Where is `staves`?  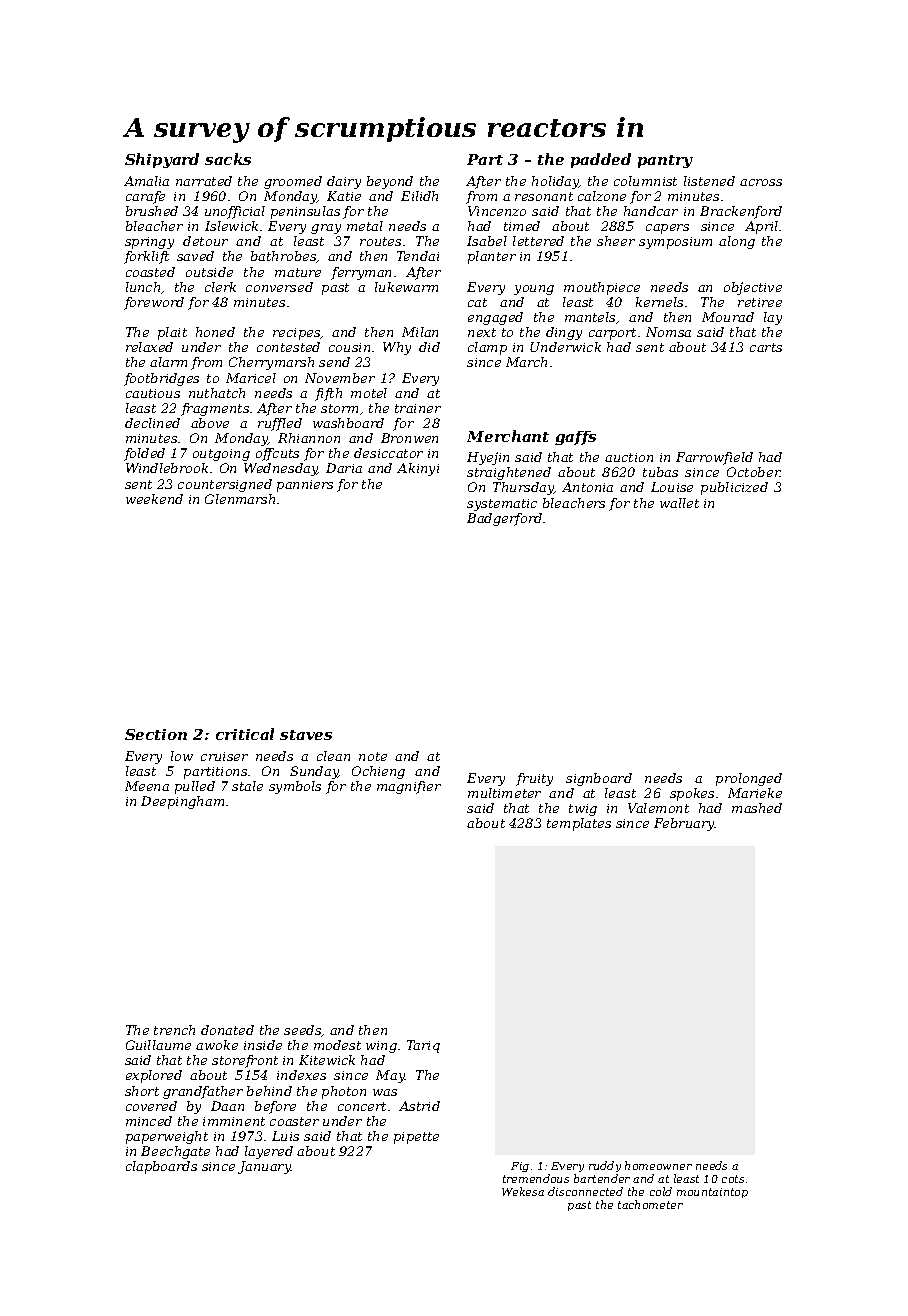 staves is located at coordinates (306, 735).
